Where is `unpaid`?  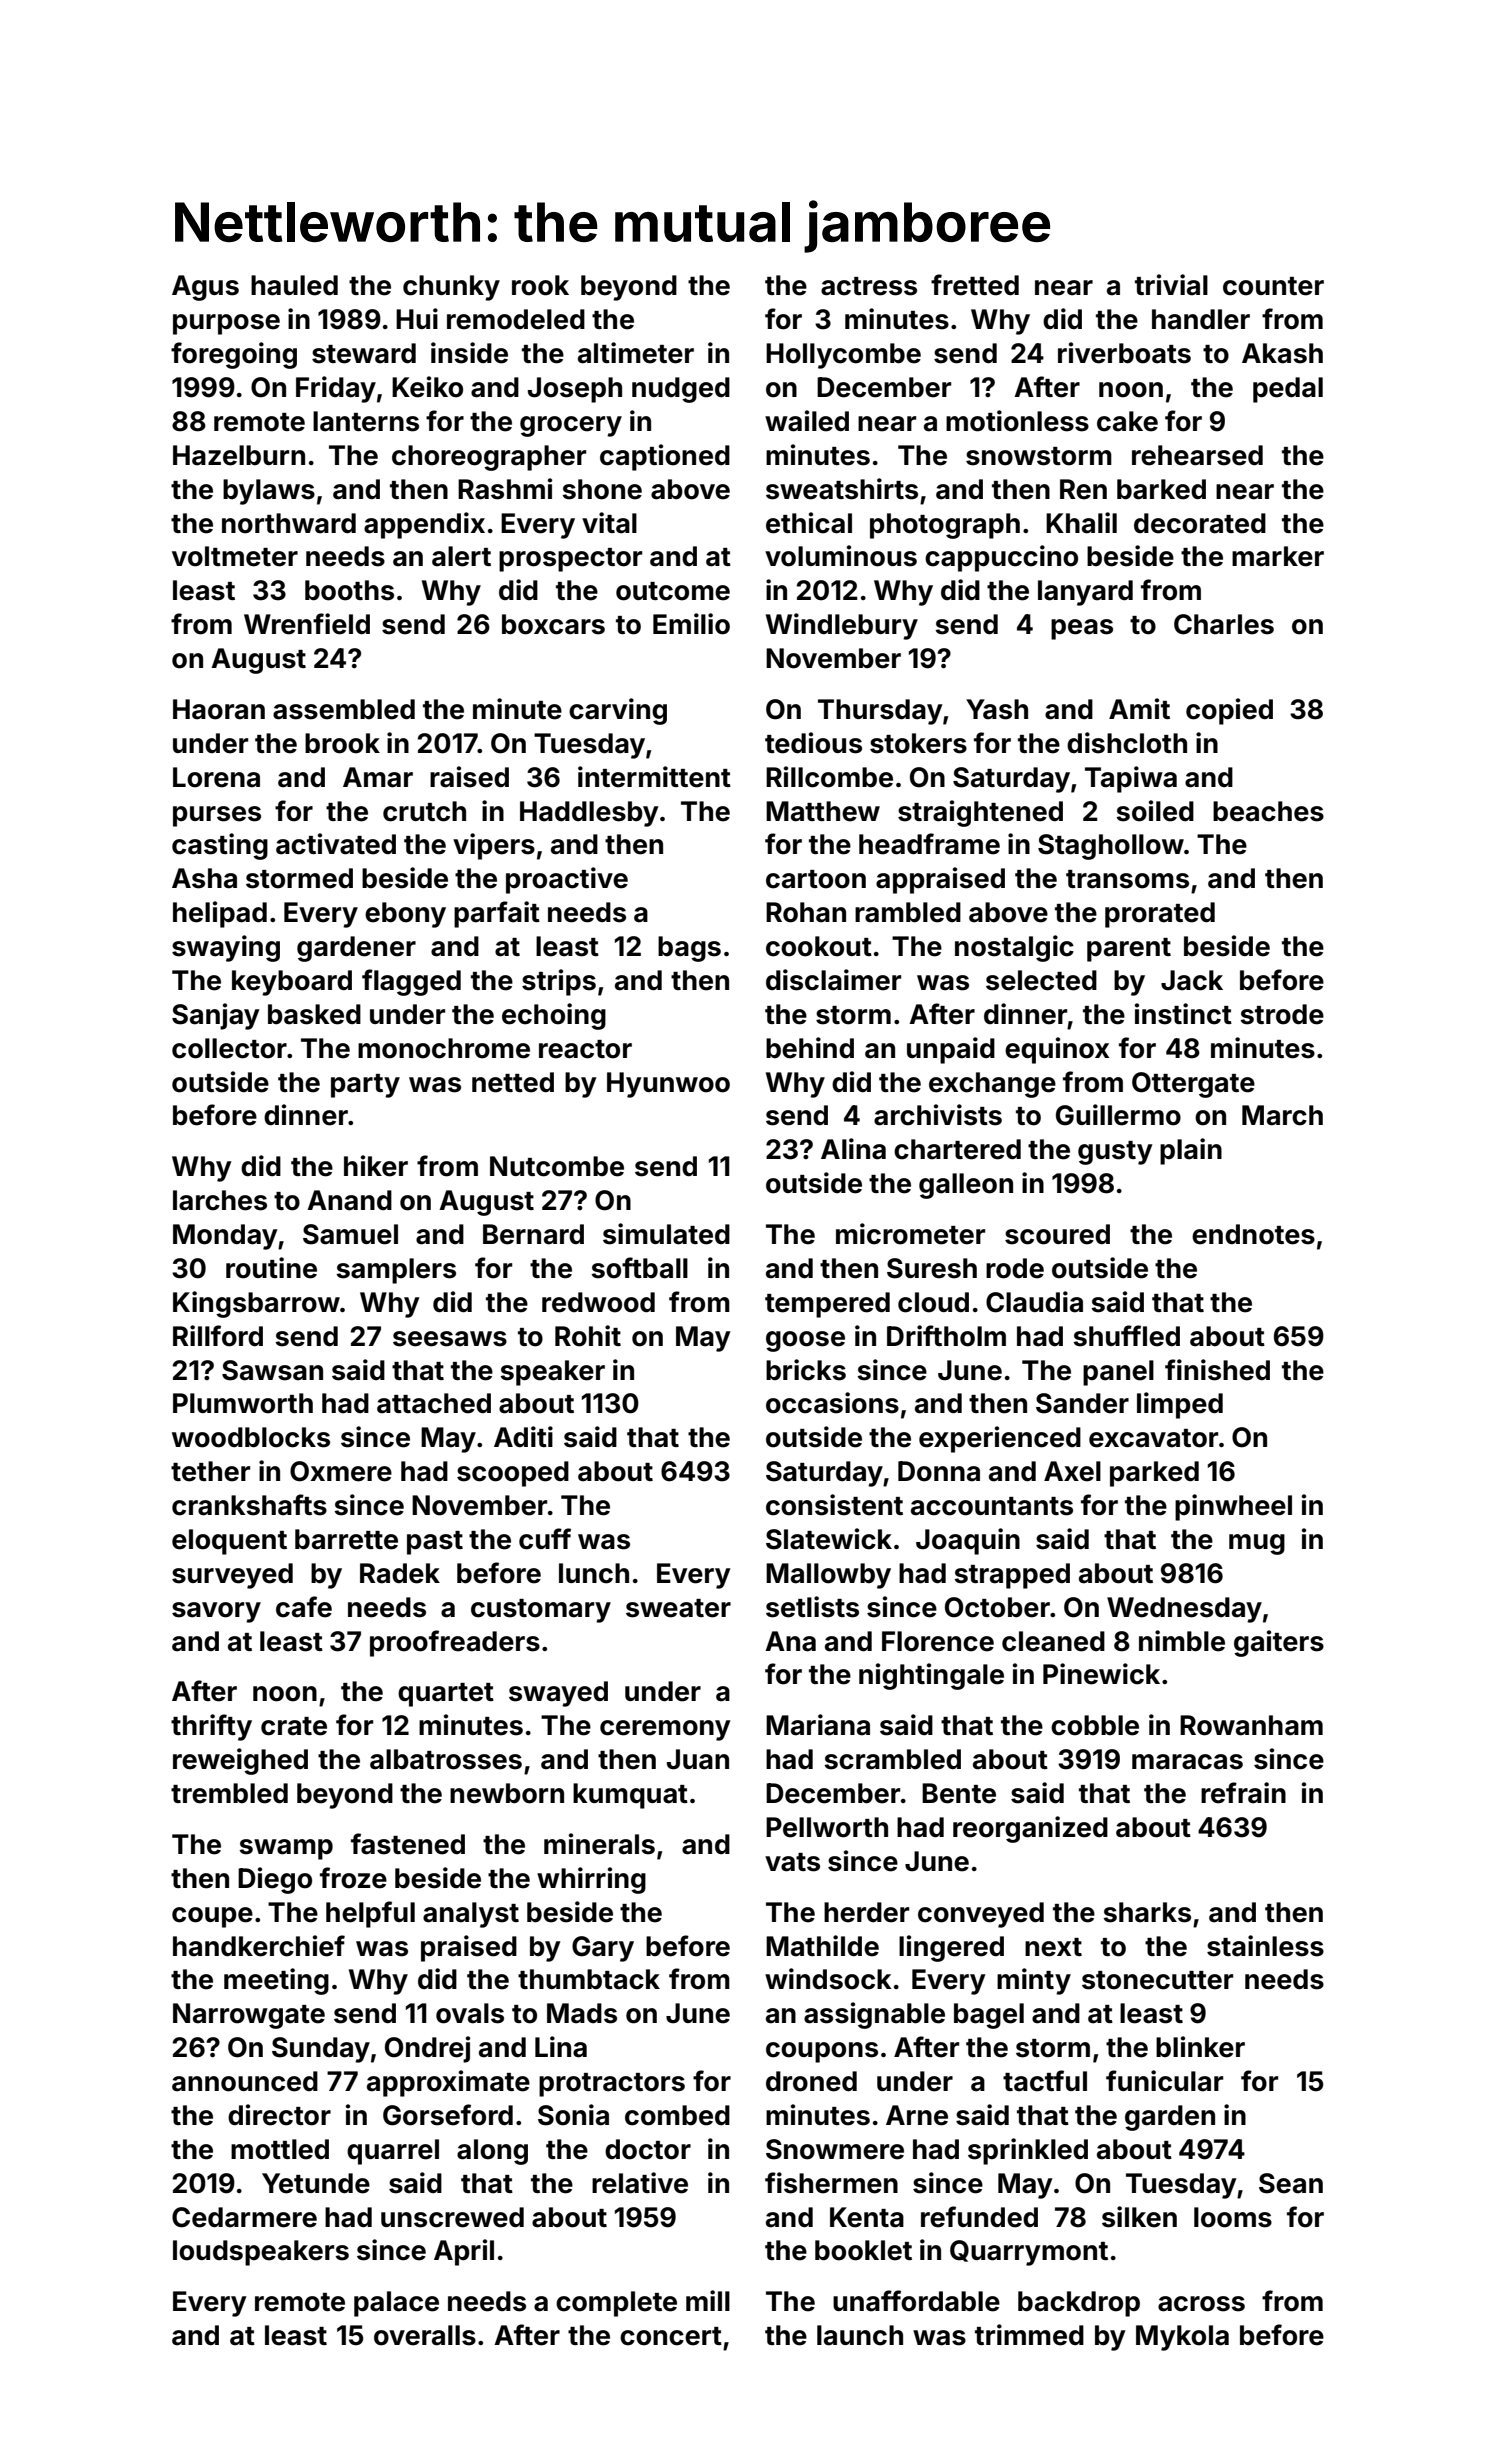 unpaid is located at coordinates (951, 1050).
